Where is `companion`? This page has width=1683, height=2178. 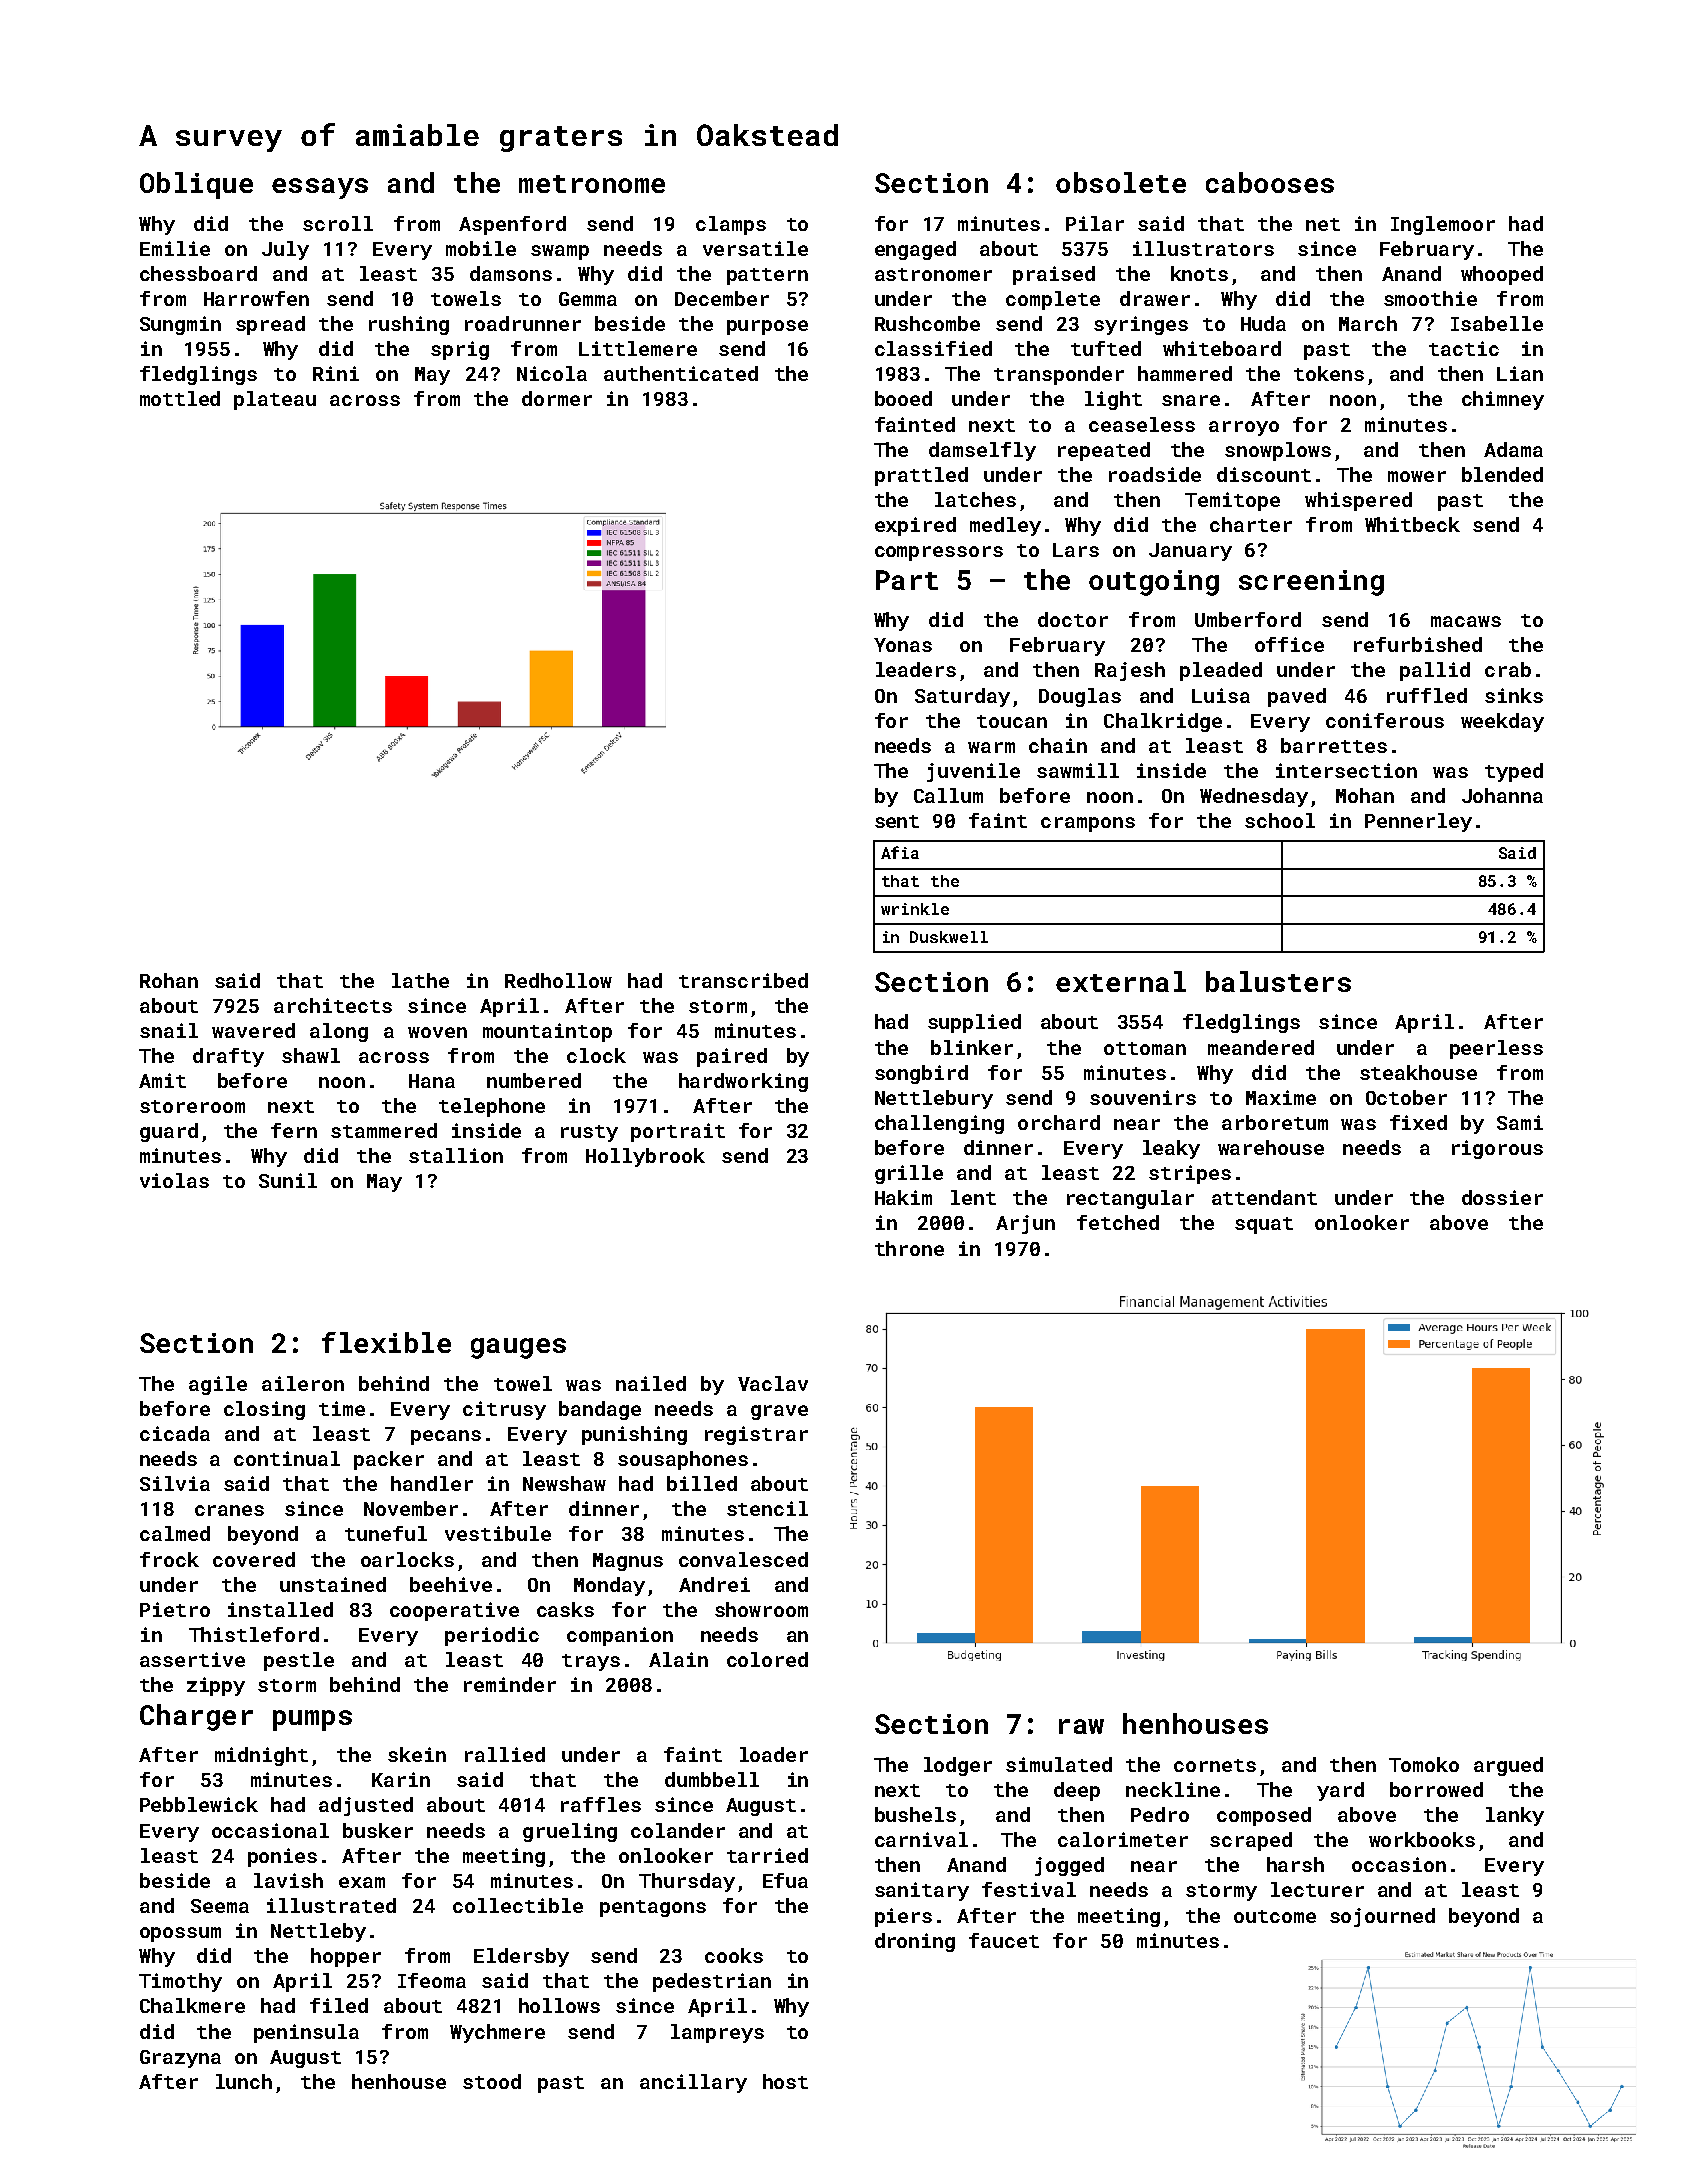 companion is located at coordinates (620, 1636).
